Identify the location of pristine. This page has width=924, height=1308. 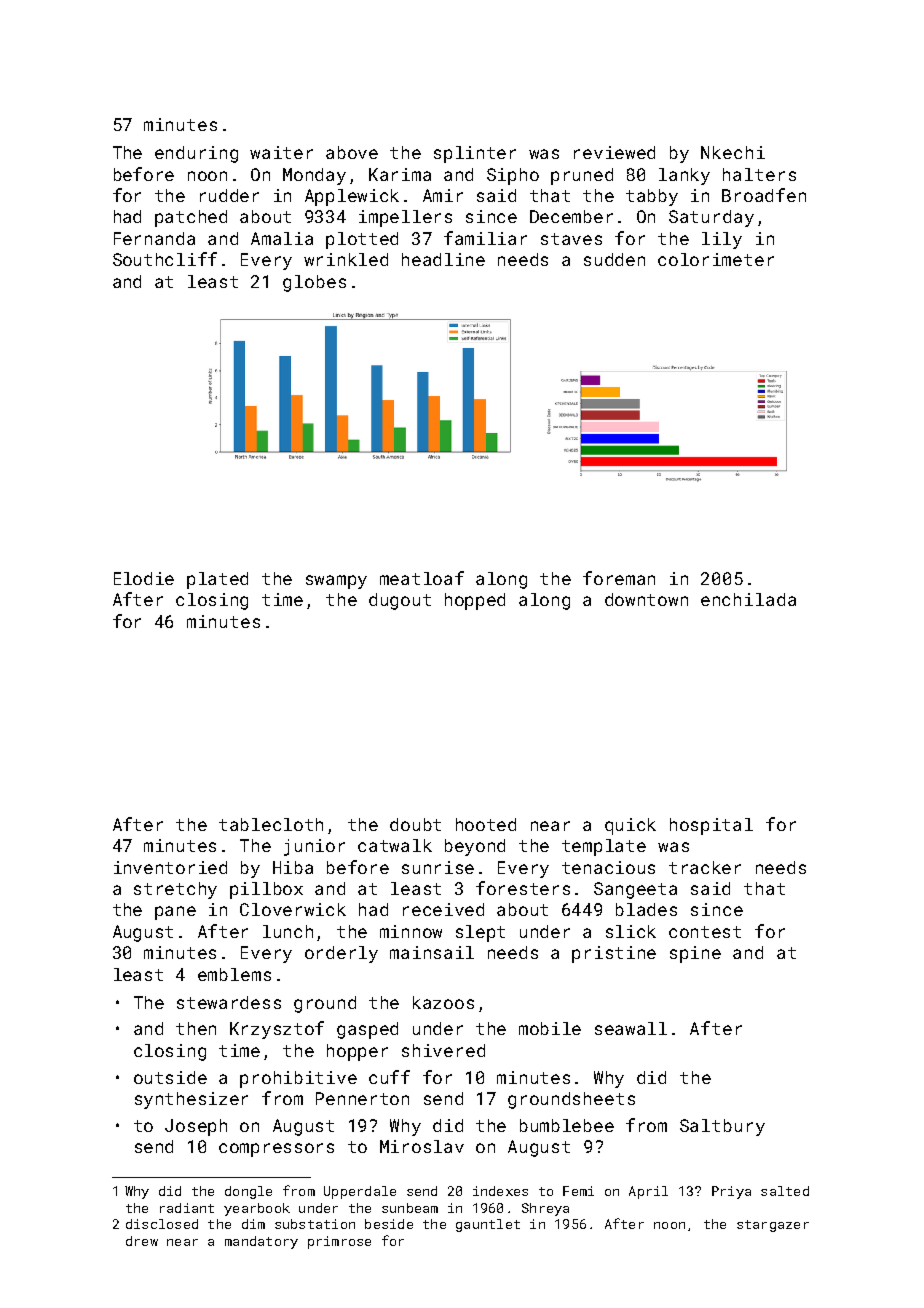
(614, 954).
